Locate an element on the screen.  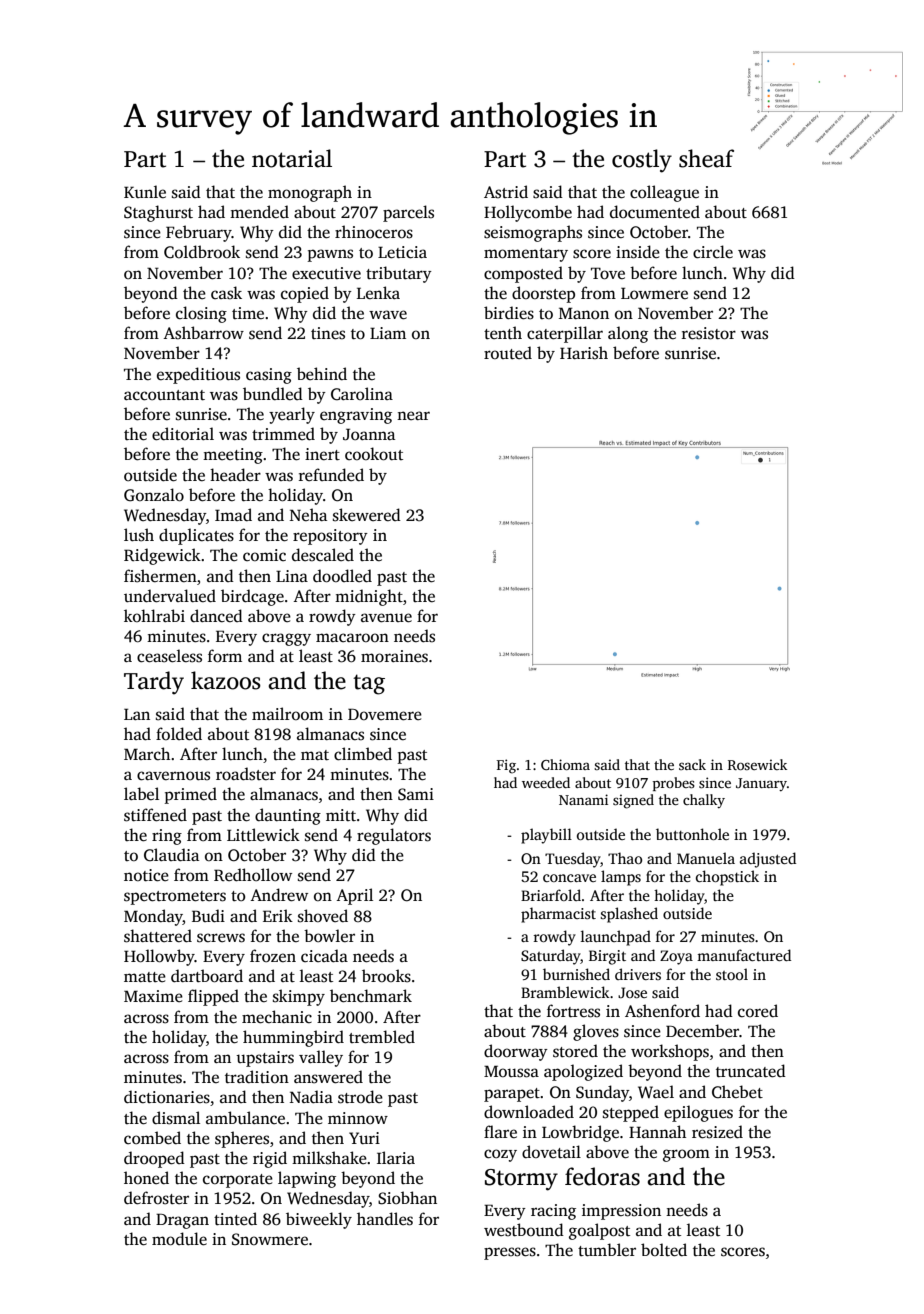
undervalued is located at coordinates (170, 596).
